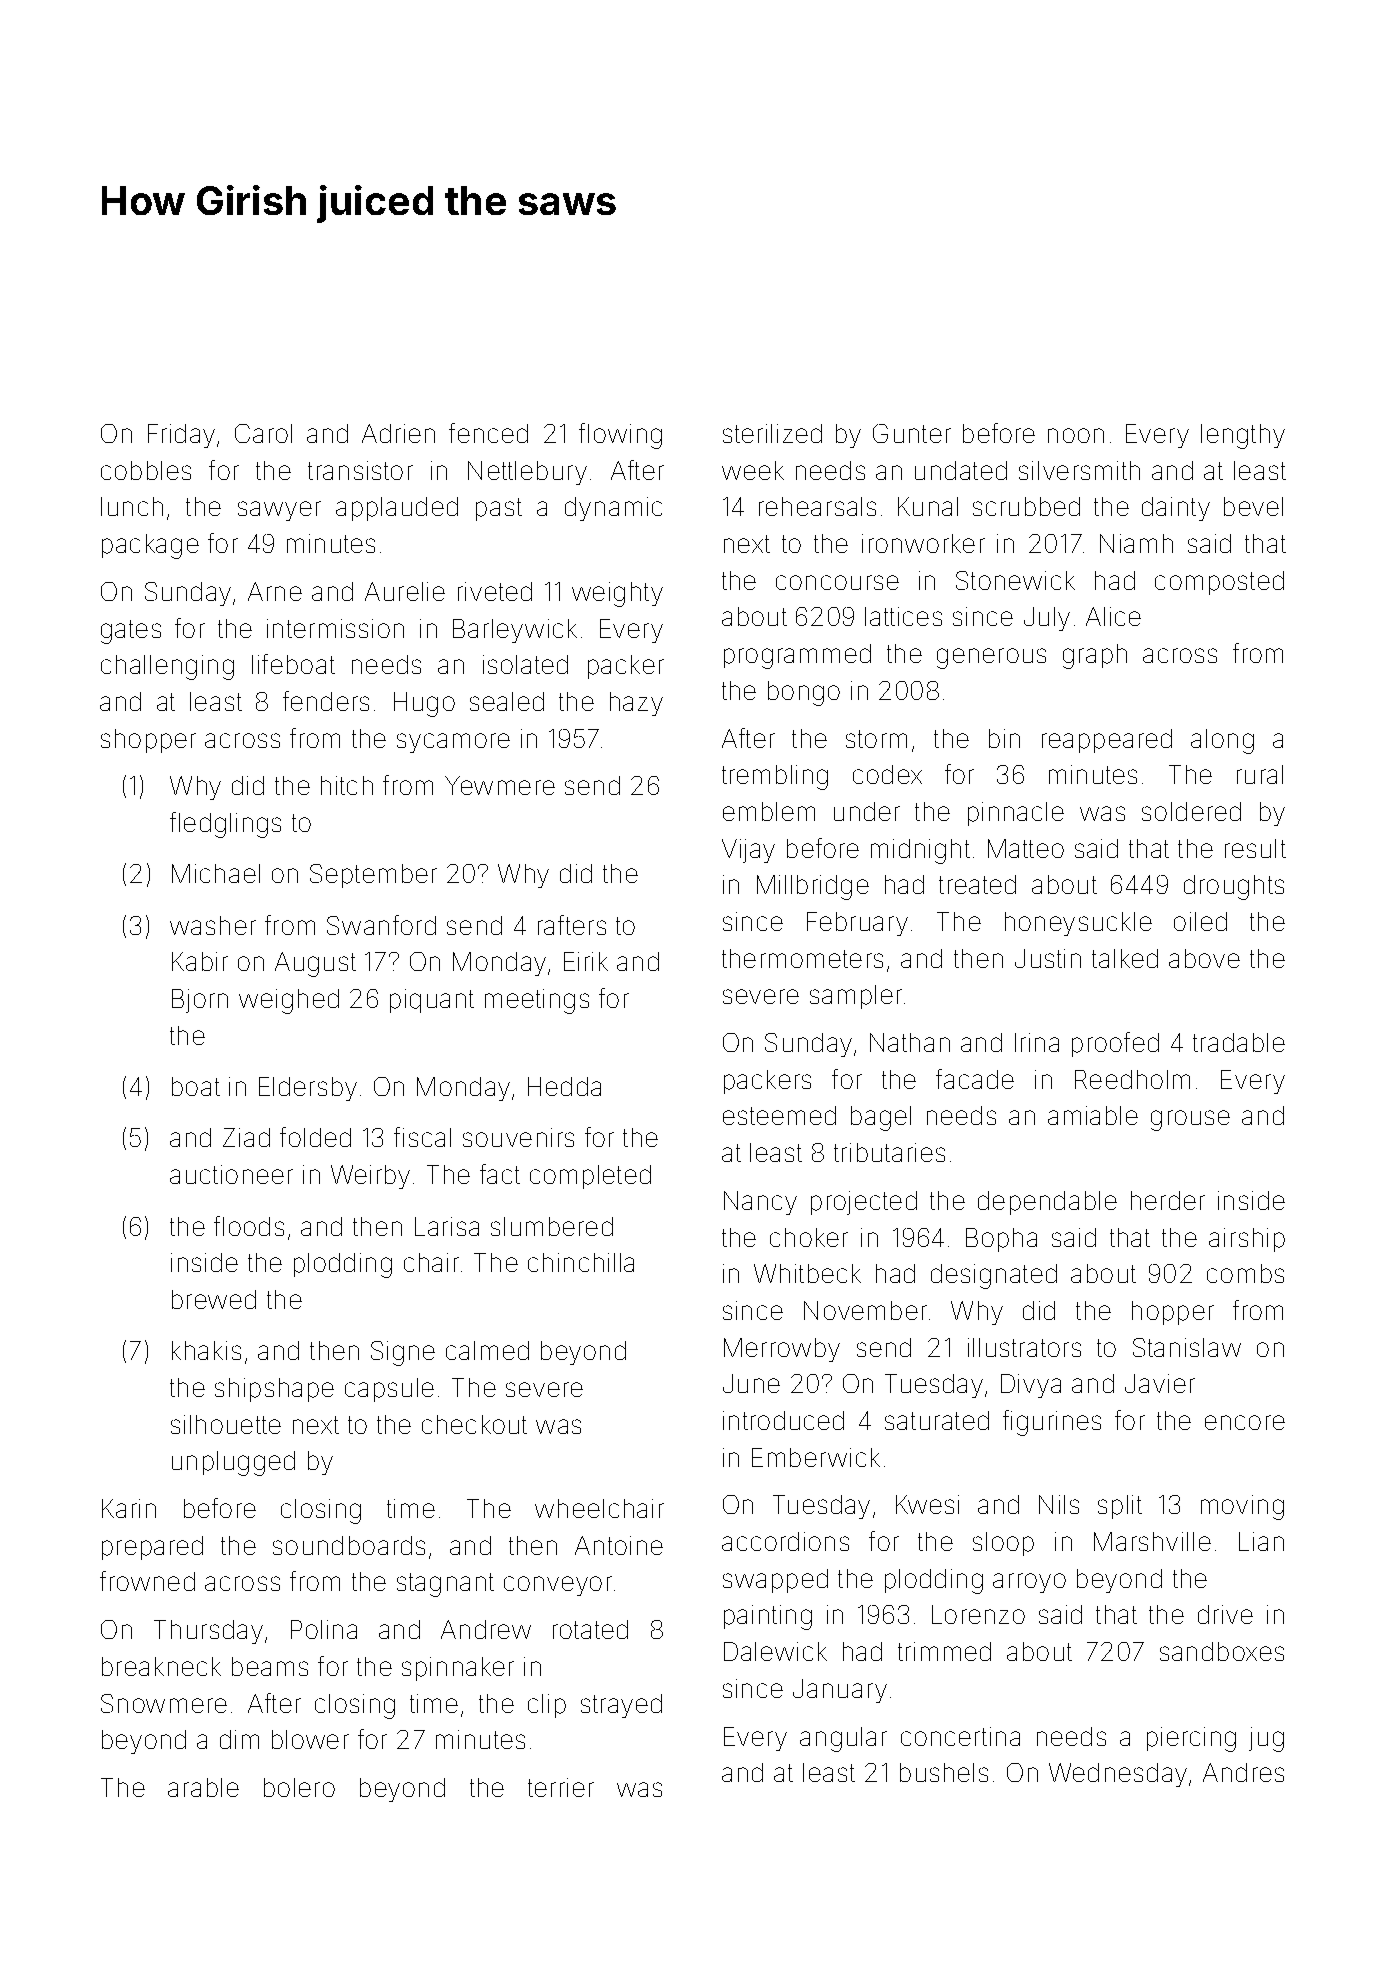 Image resolution: width=1386 pixels, height=1969 pixels. I want to click on terrier, so click(561, 1787).
